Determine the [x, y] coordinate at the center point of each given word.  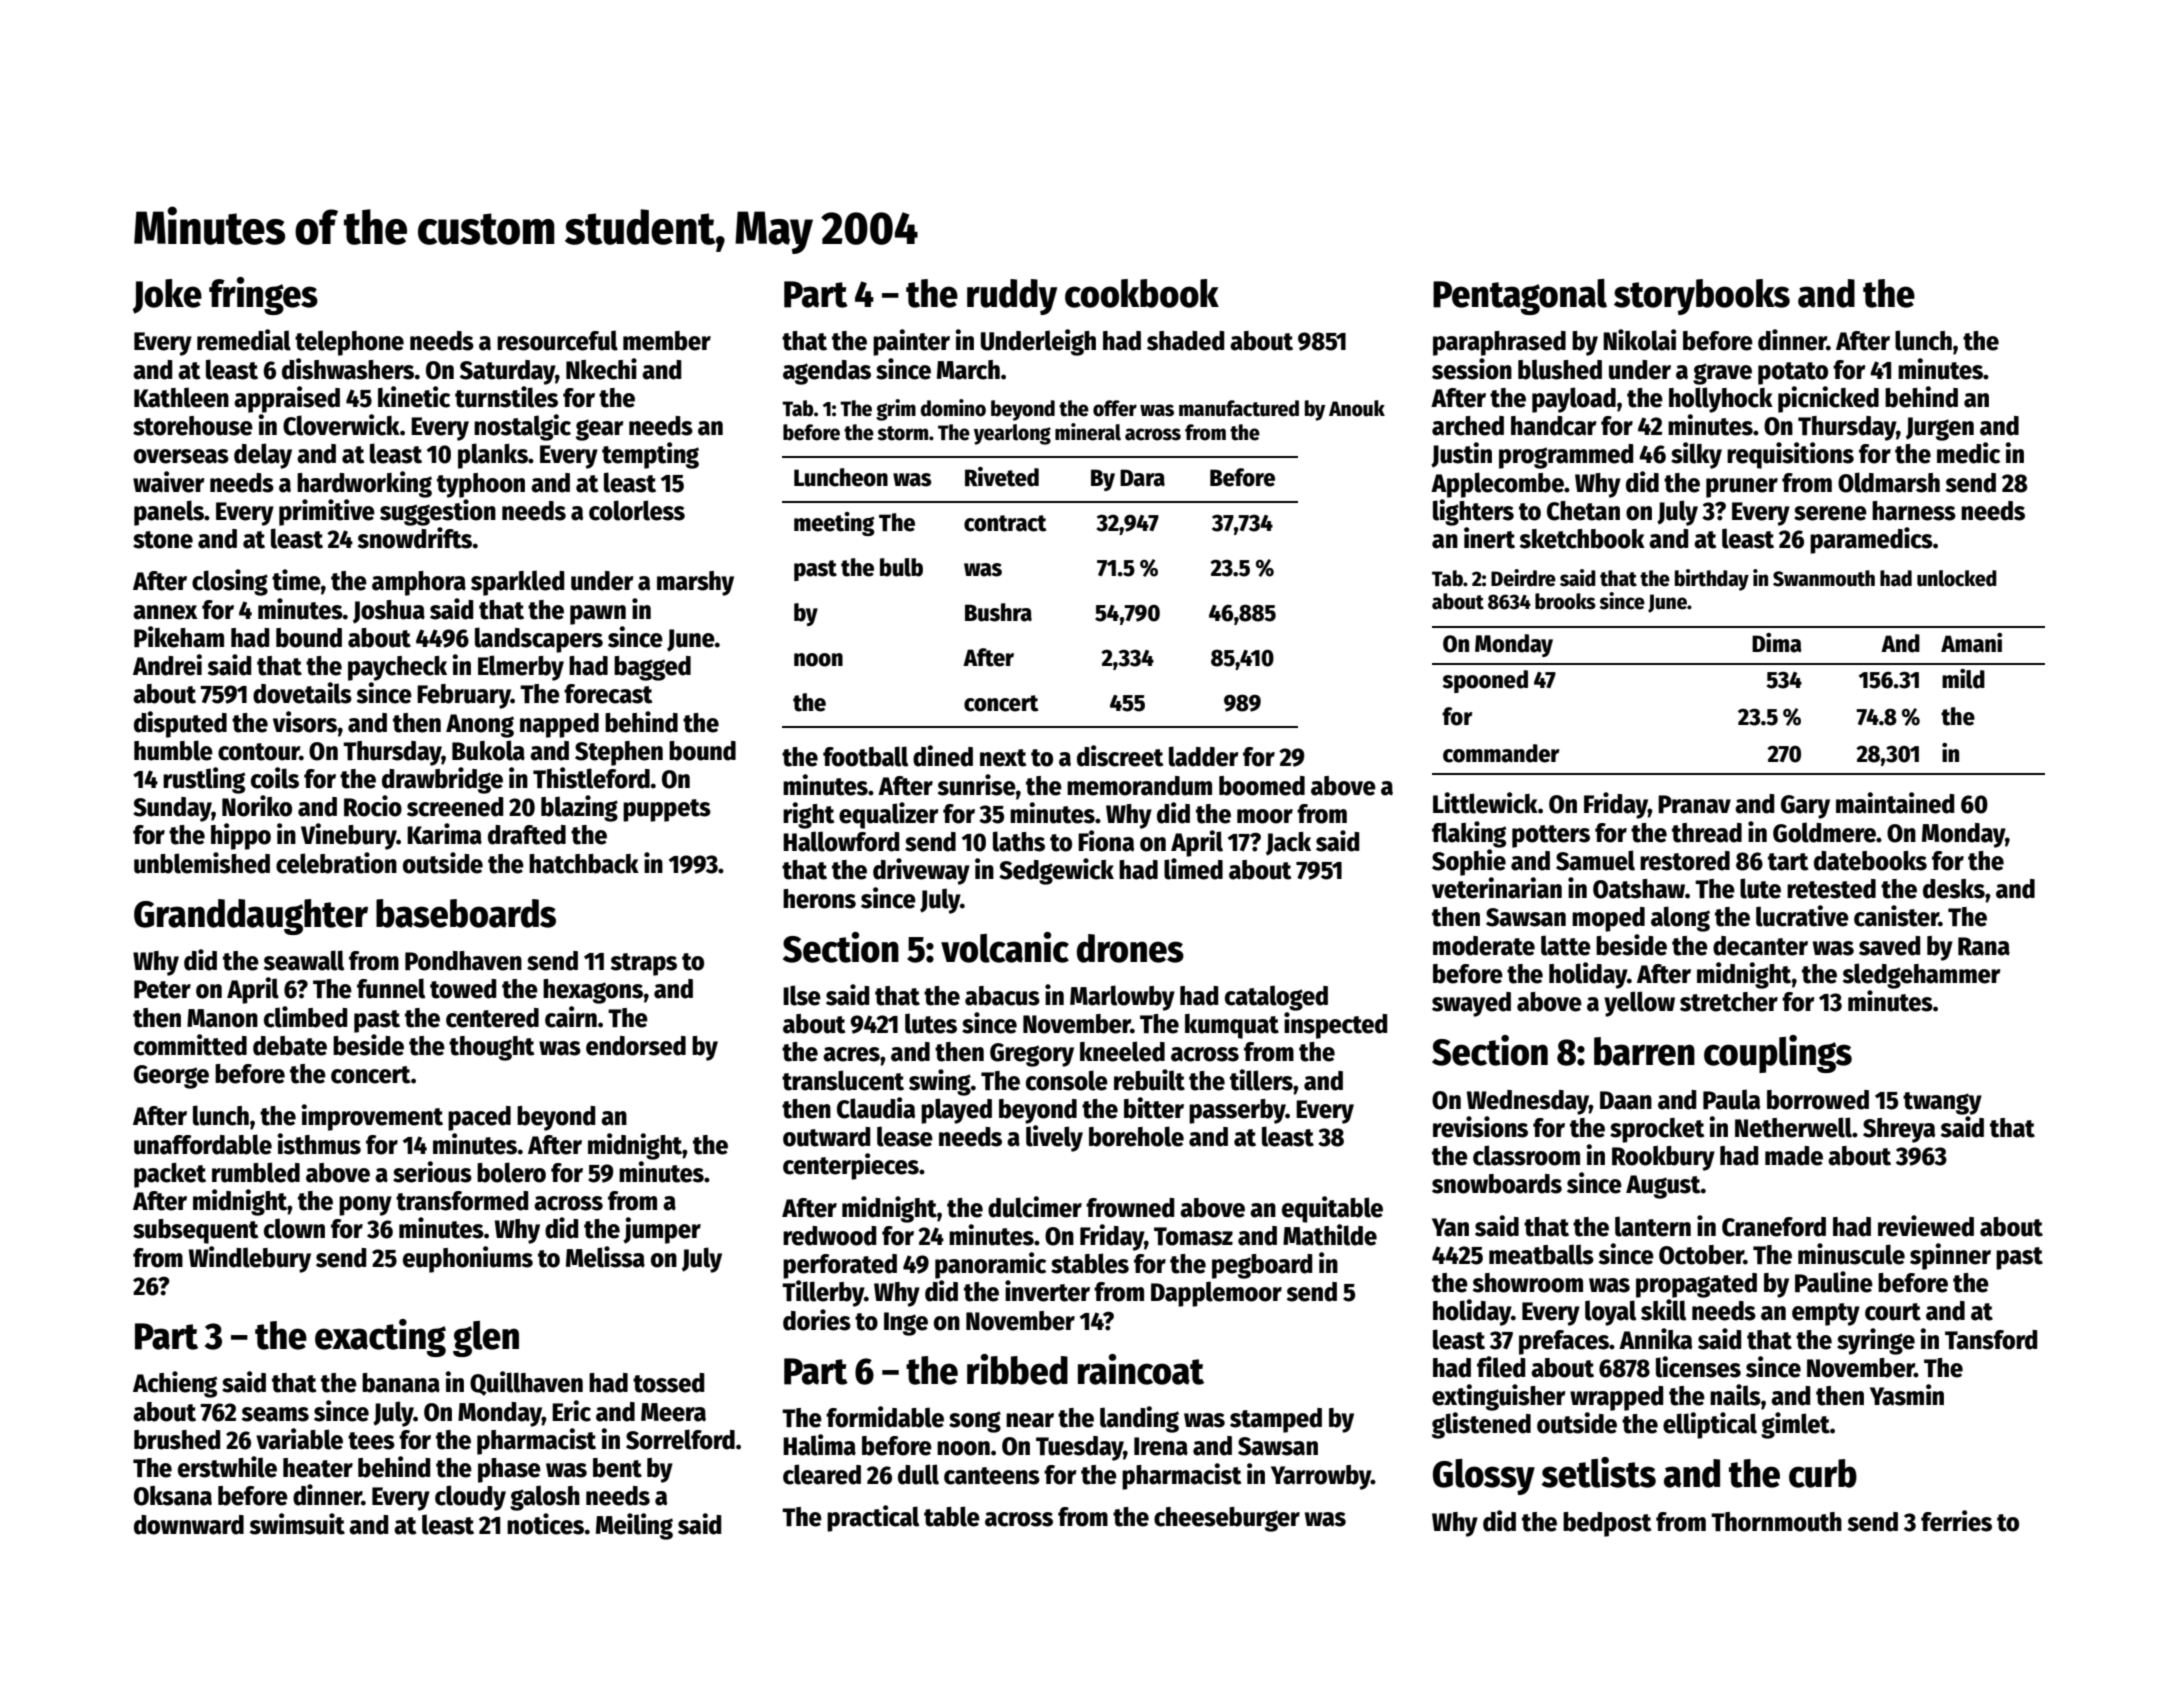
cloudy [470, 1498]
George [171, 1077]
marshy [695, 583]
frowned [1130, 1208]
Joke [167, 296]
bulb [901, 567]
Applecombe [1497, 485]
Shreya [1899, 1130]
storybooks [1702, 297]
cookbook [1142, 293]
